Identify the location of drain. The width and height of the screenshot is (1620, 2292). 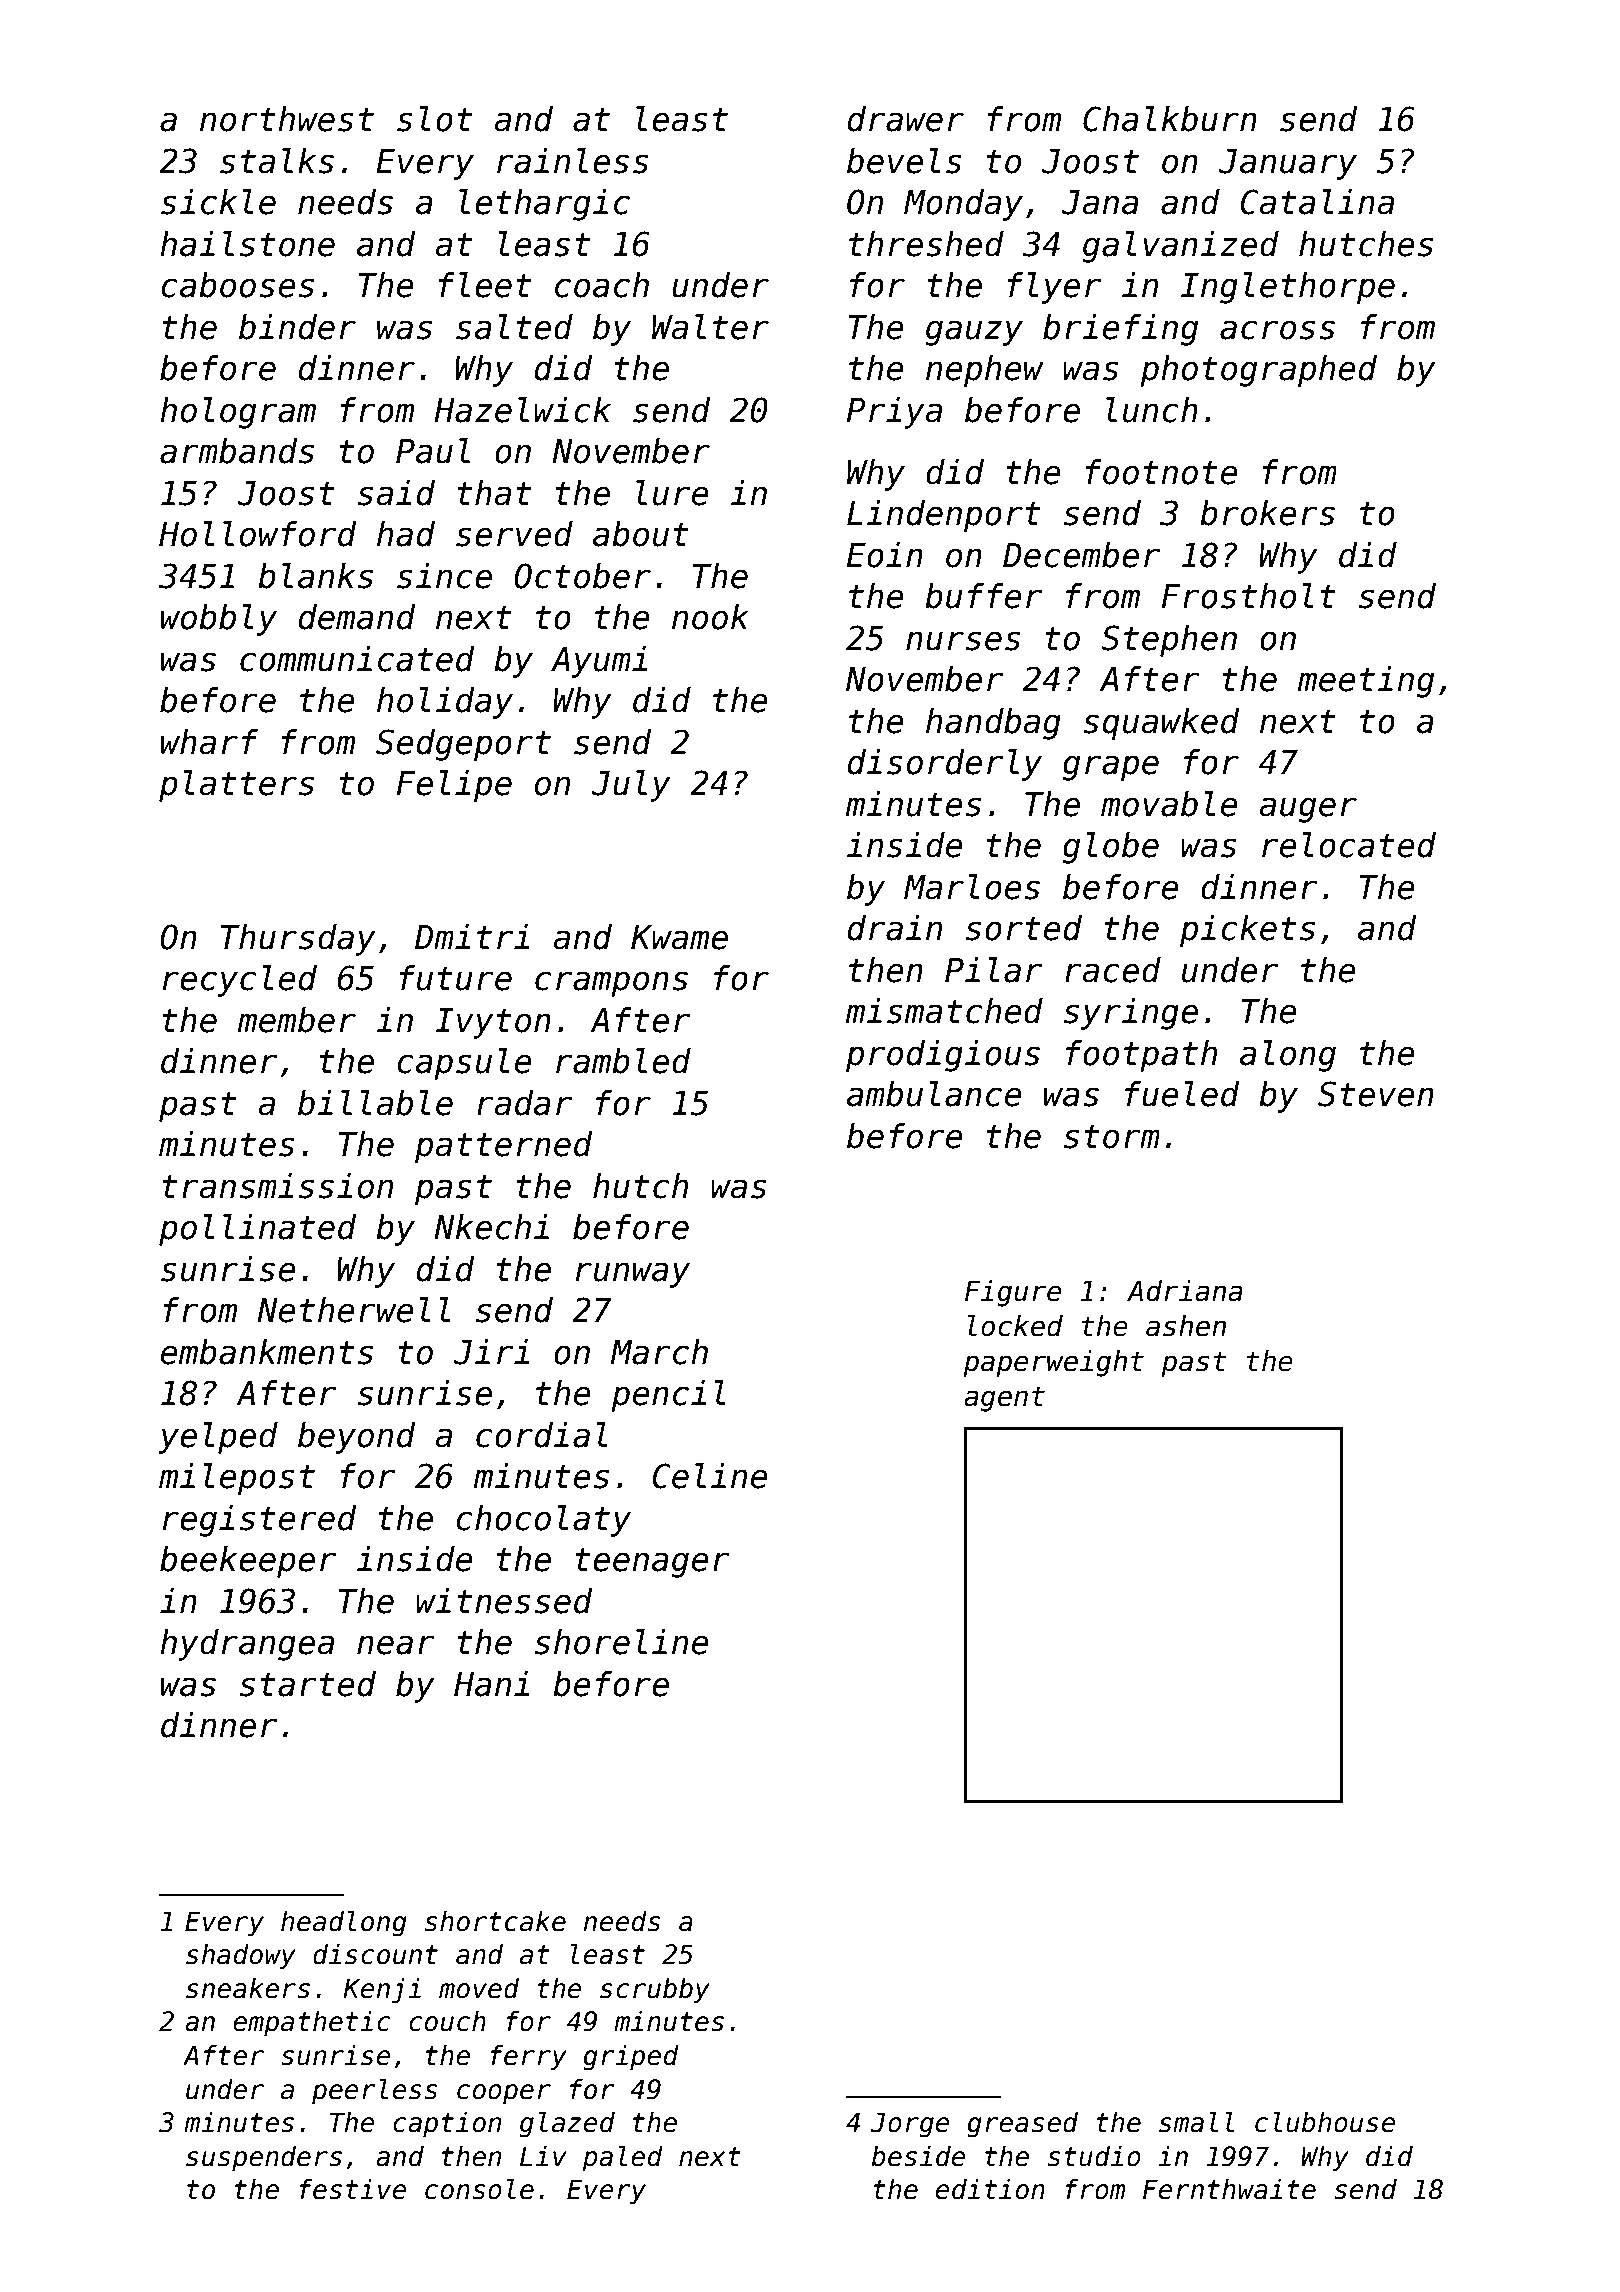
(895, 928).
